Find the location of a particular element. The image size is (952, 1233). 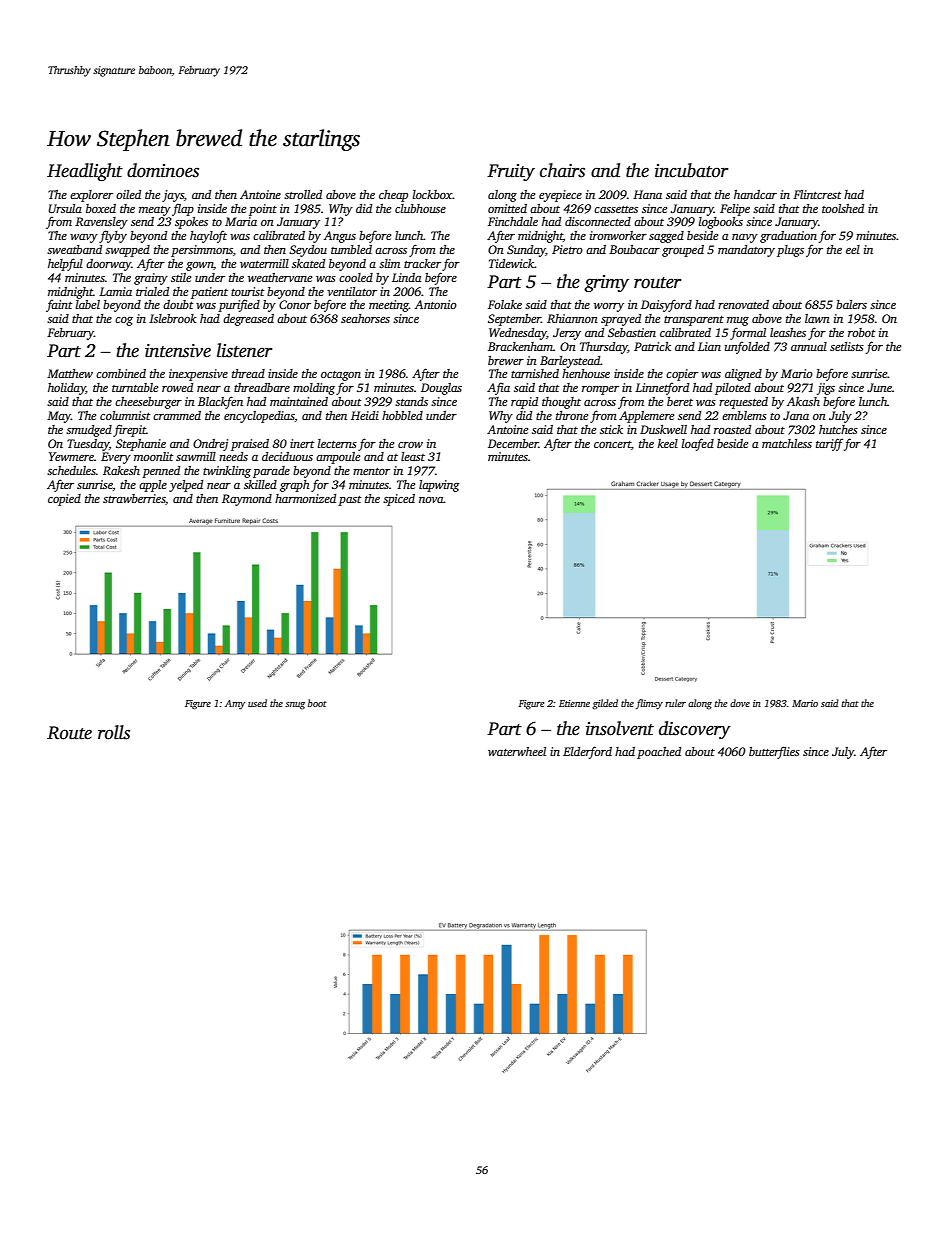

graduation is located at coordinates (788, 237).
